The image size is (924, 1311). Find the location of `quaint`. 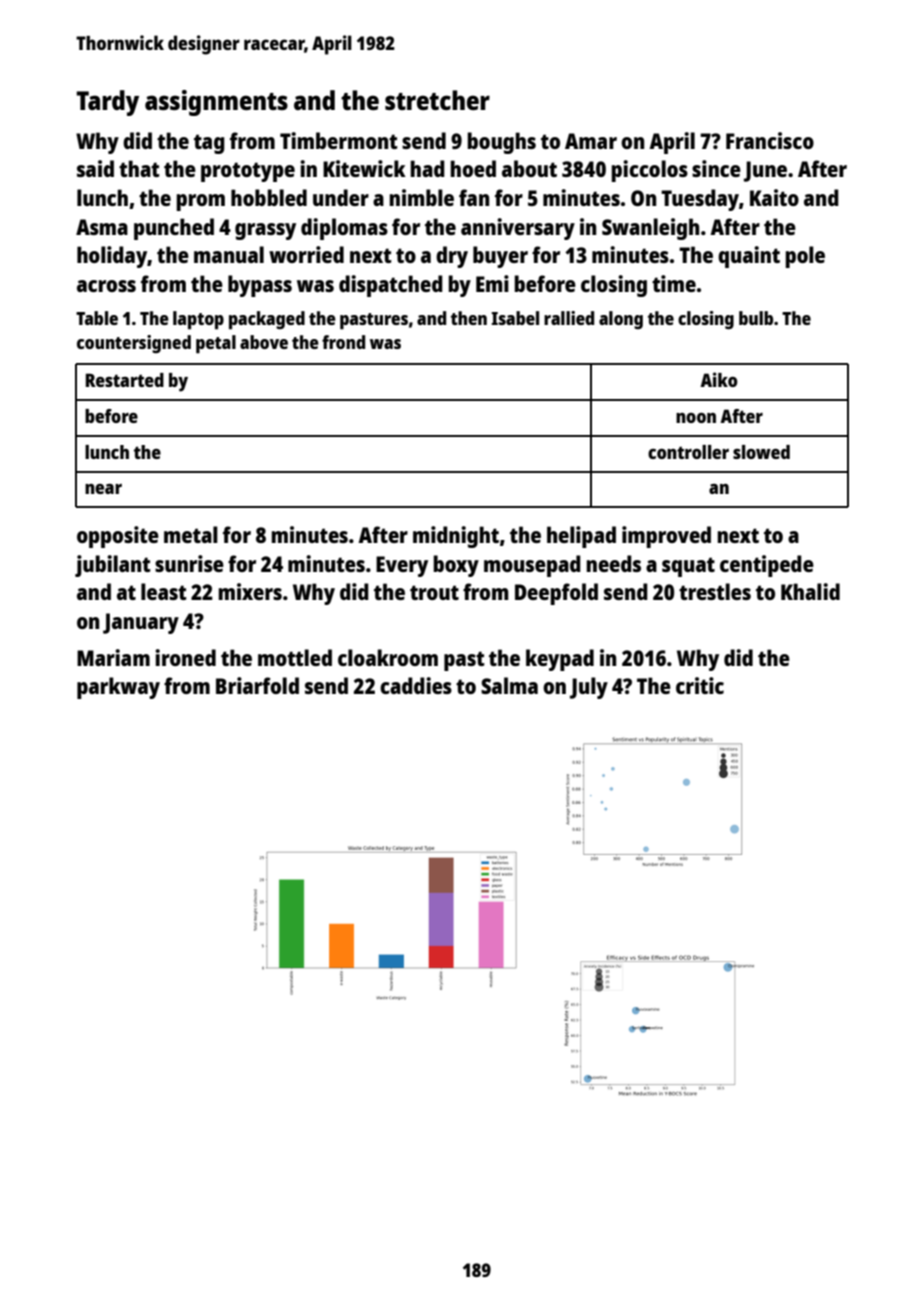

quaint is located at coordinates (749, 257).
